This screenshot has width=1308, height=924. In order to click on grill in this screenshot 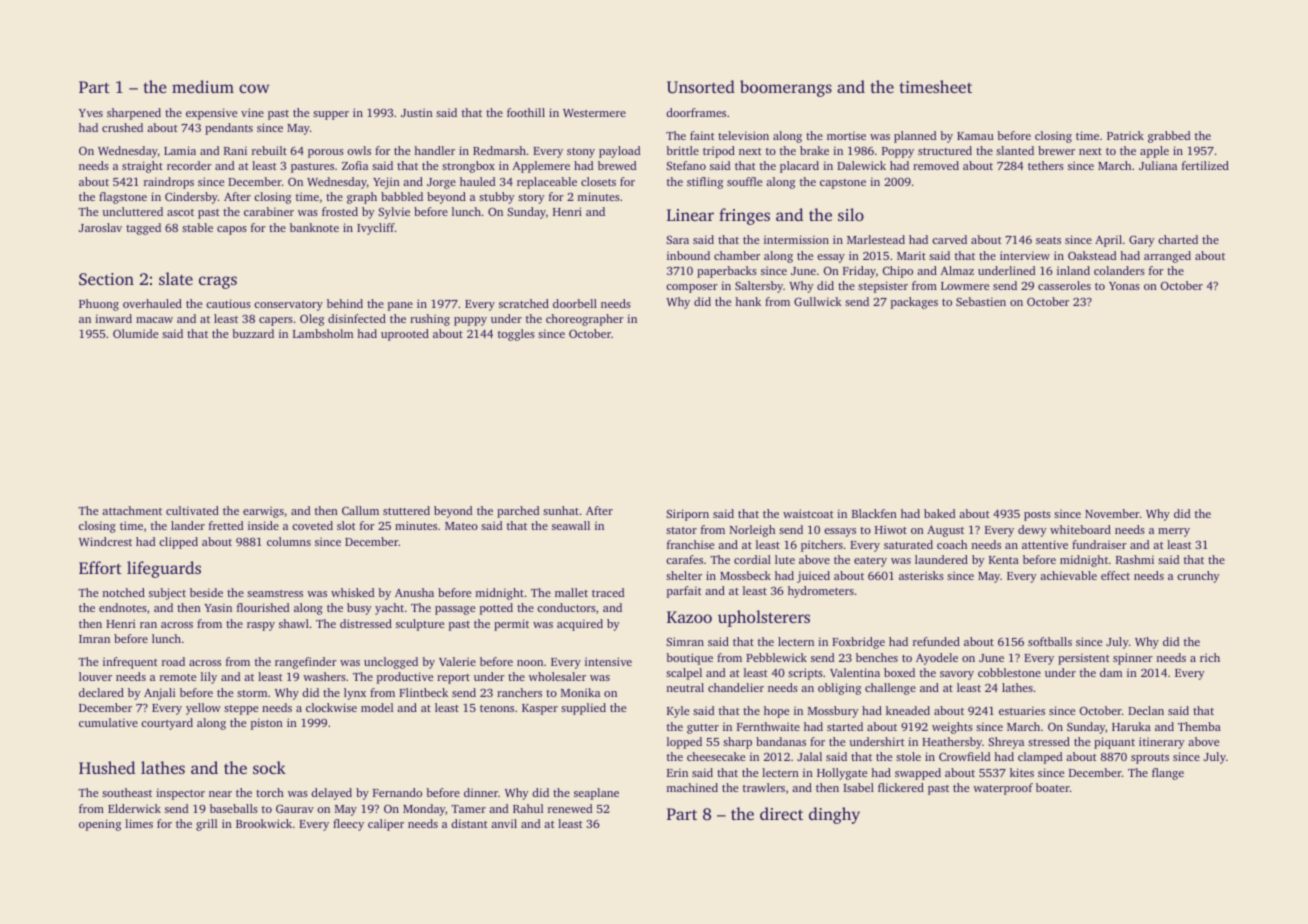, I will do `click(206, 825)`.
